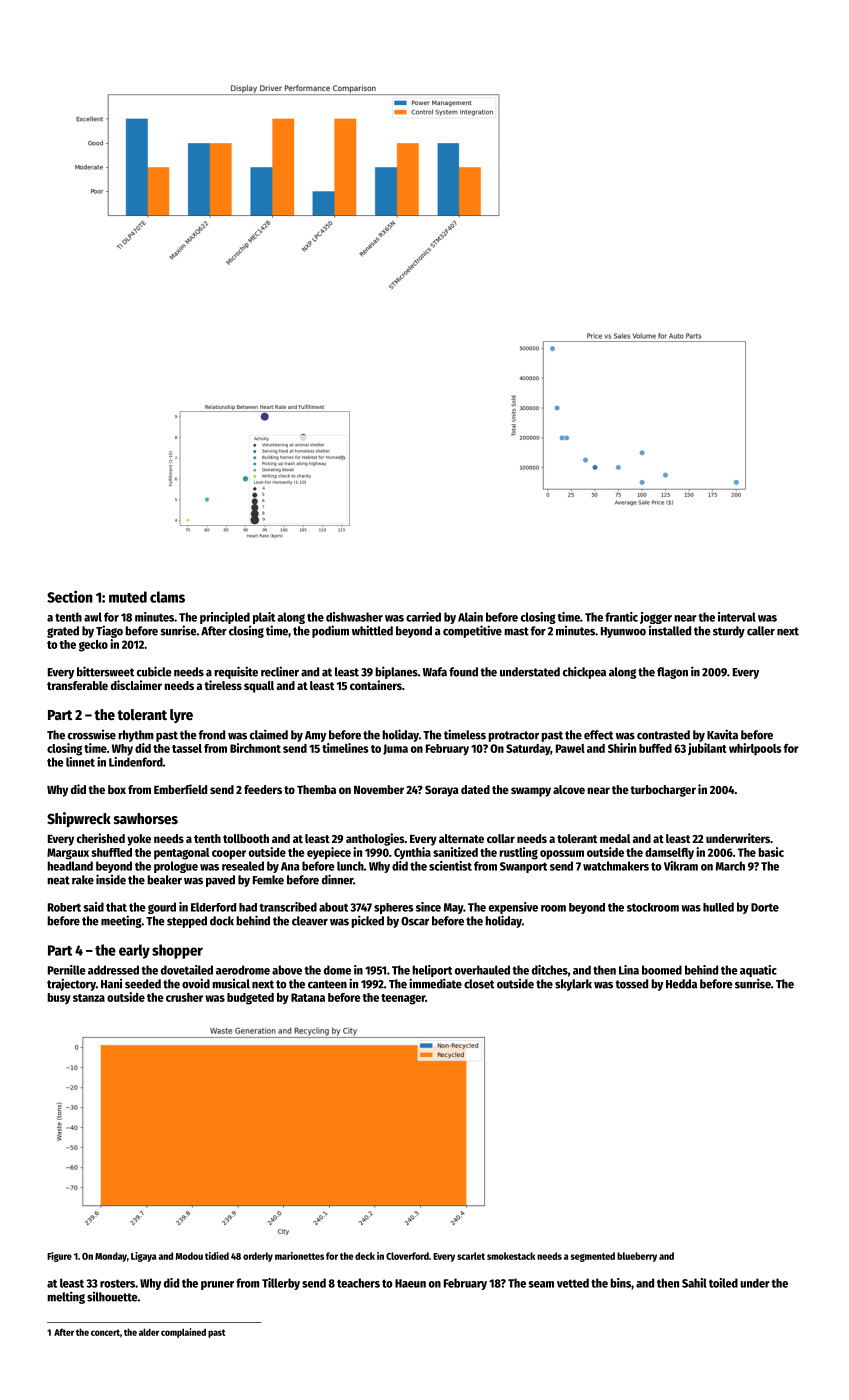  I want to click on Section, so click(70, 596).
